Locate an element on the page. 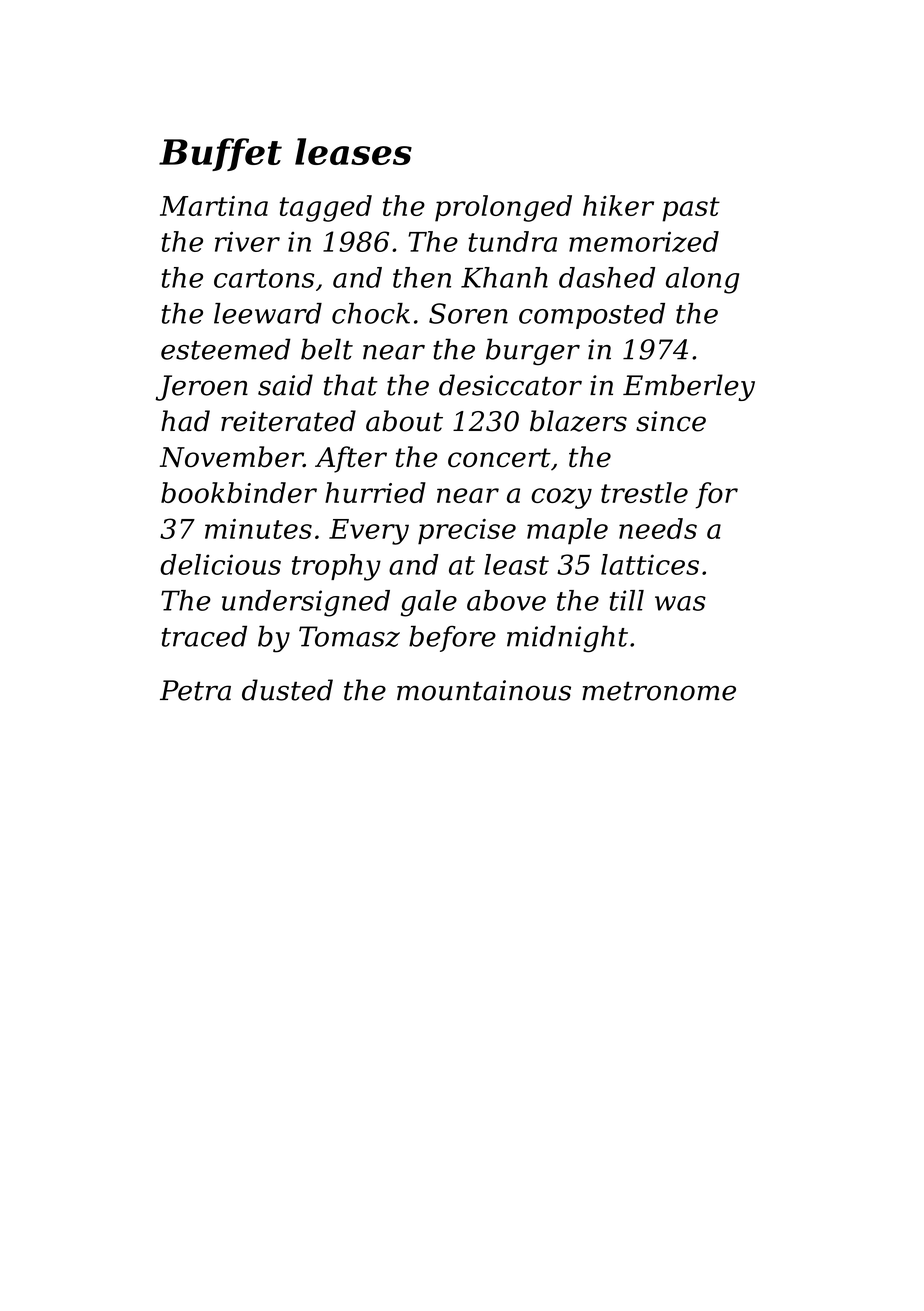 The height and width of the document is (1311, 924). leeward is located at coordinates (268, 313).
